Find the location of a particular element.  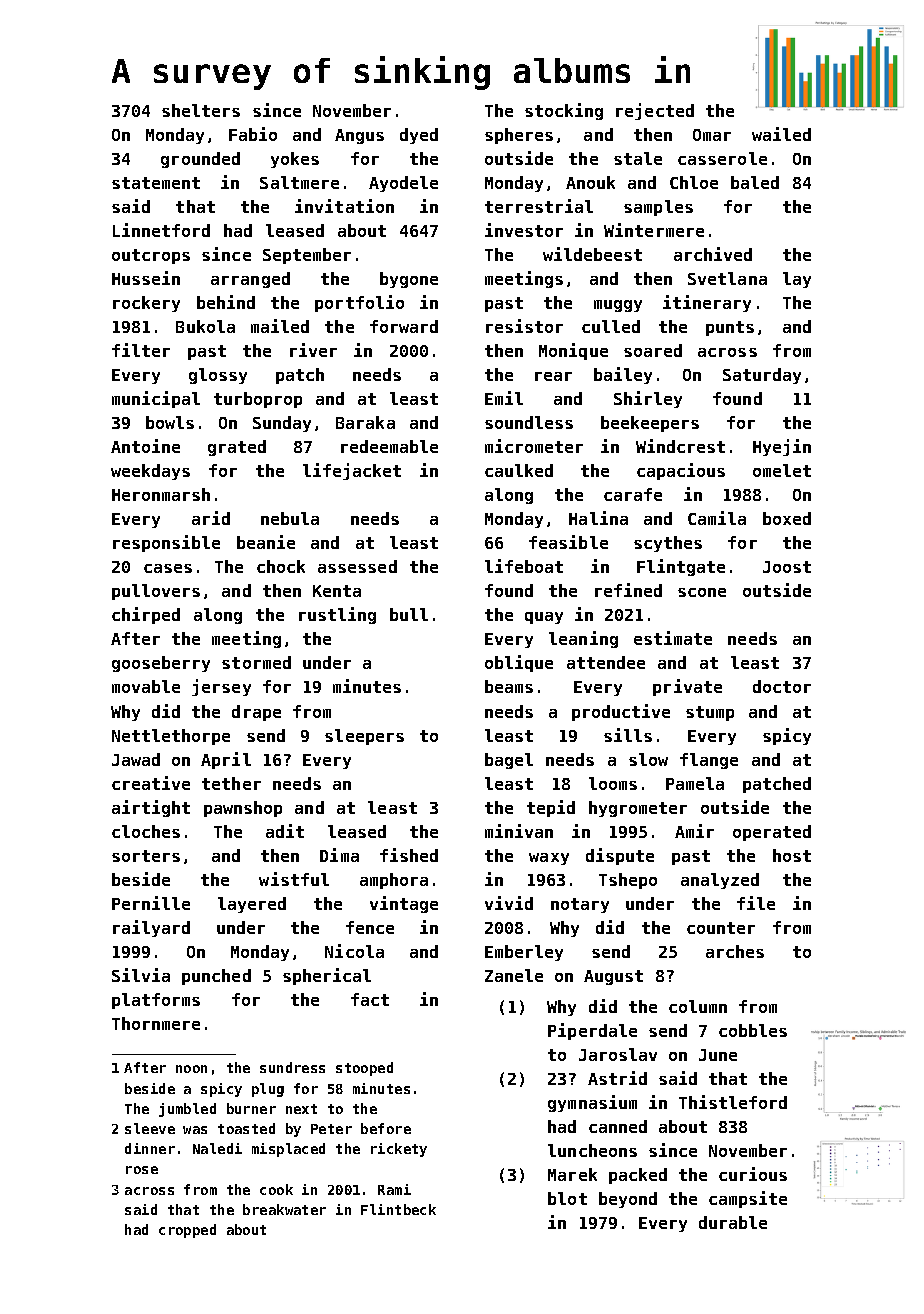

quay is located at coordinates (544, 618).
